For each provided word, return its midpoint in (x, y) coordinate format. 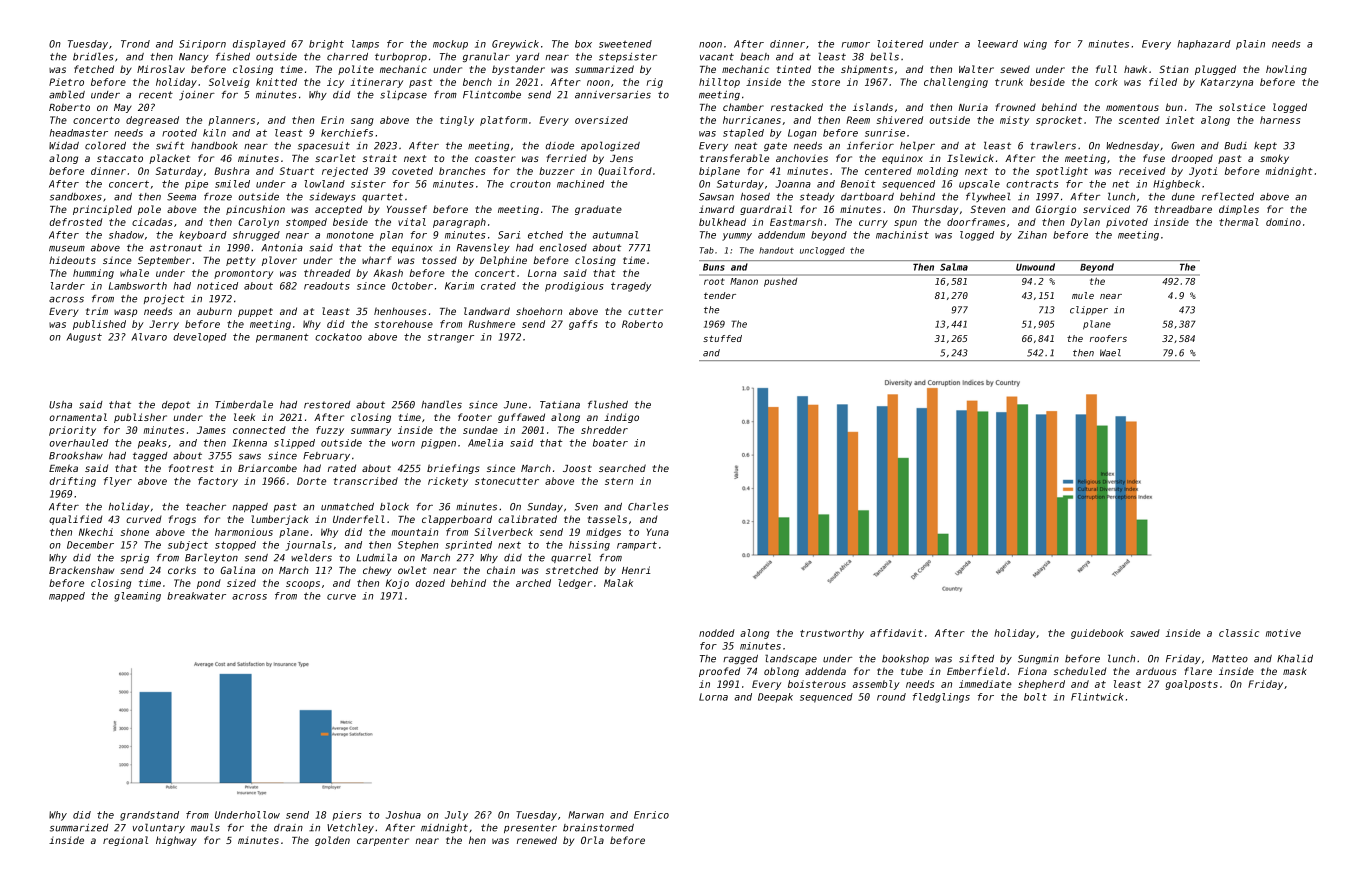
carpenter (383, 841)
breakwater (196, 596)
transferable (734, 158)
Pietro (66, 82)
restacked (797, 107)
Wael (1110, 353)
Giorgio (1056, 210)
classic (1239, 633)
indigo (621, 418)
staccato (120, 158)
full (1106, 69)
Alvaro (149, 337)
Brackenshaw (81, 570)
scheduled (1080, 671)
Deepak (775, 698)
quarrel (571, 558)
